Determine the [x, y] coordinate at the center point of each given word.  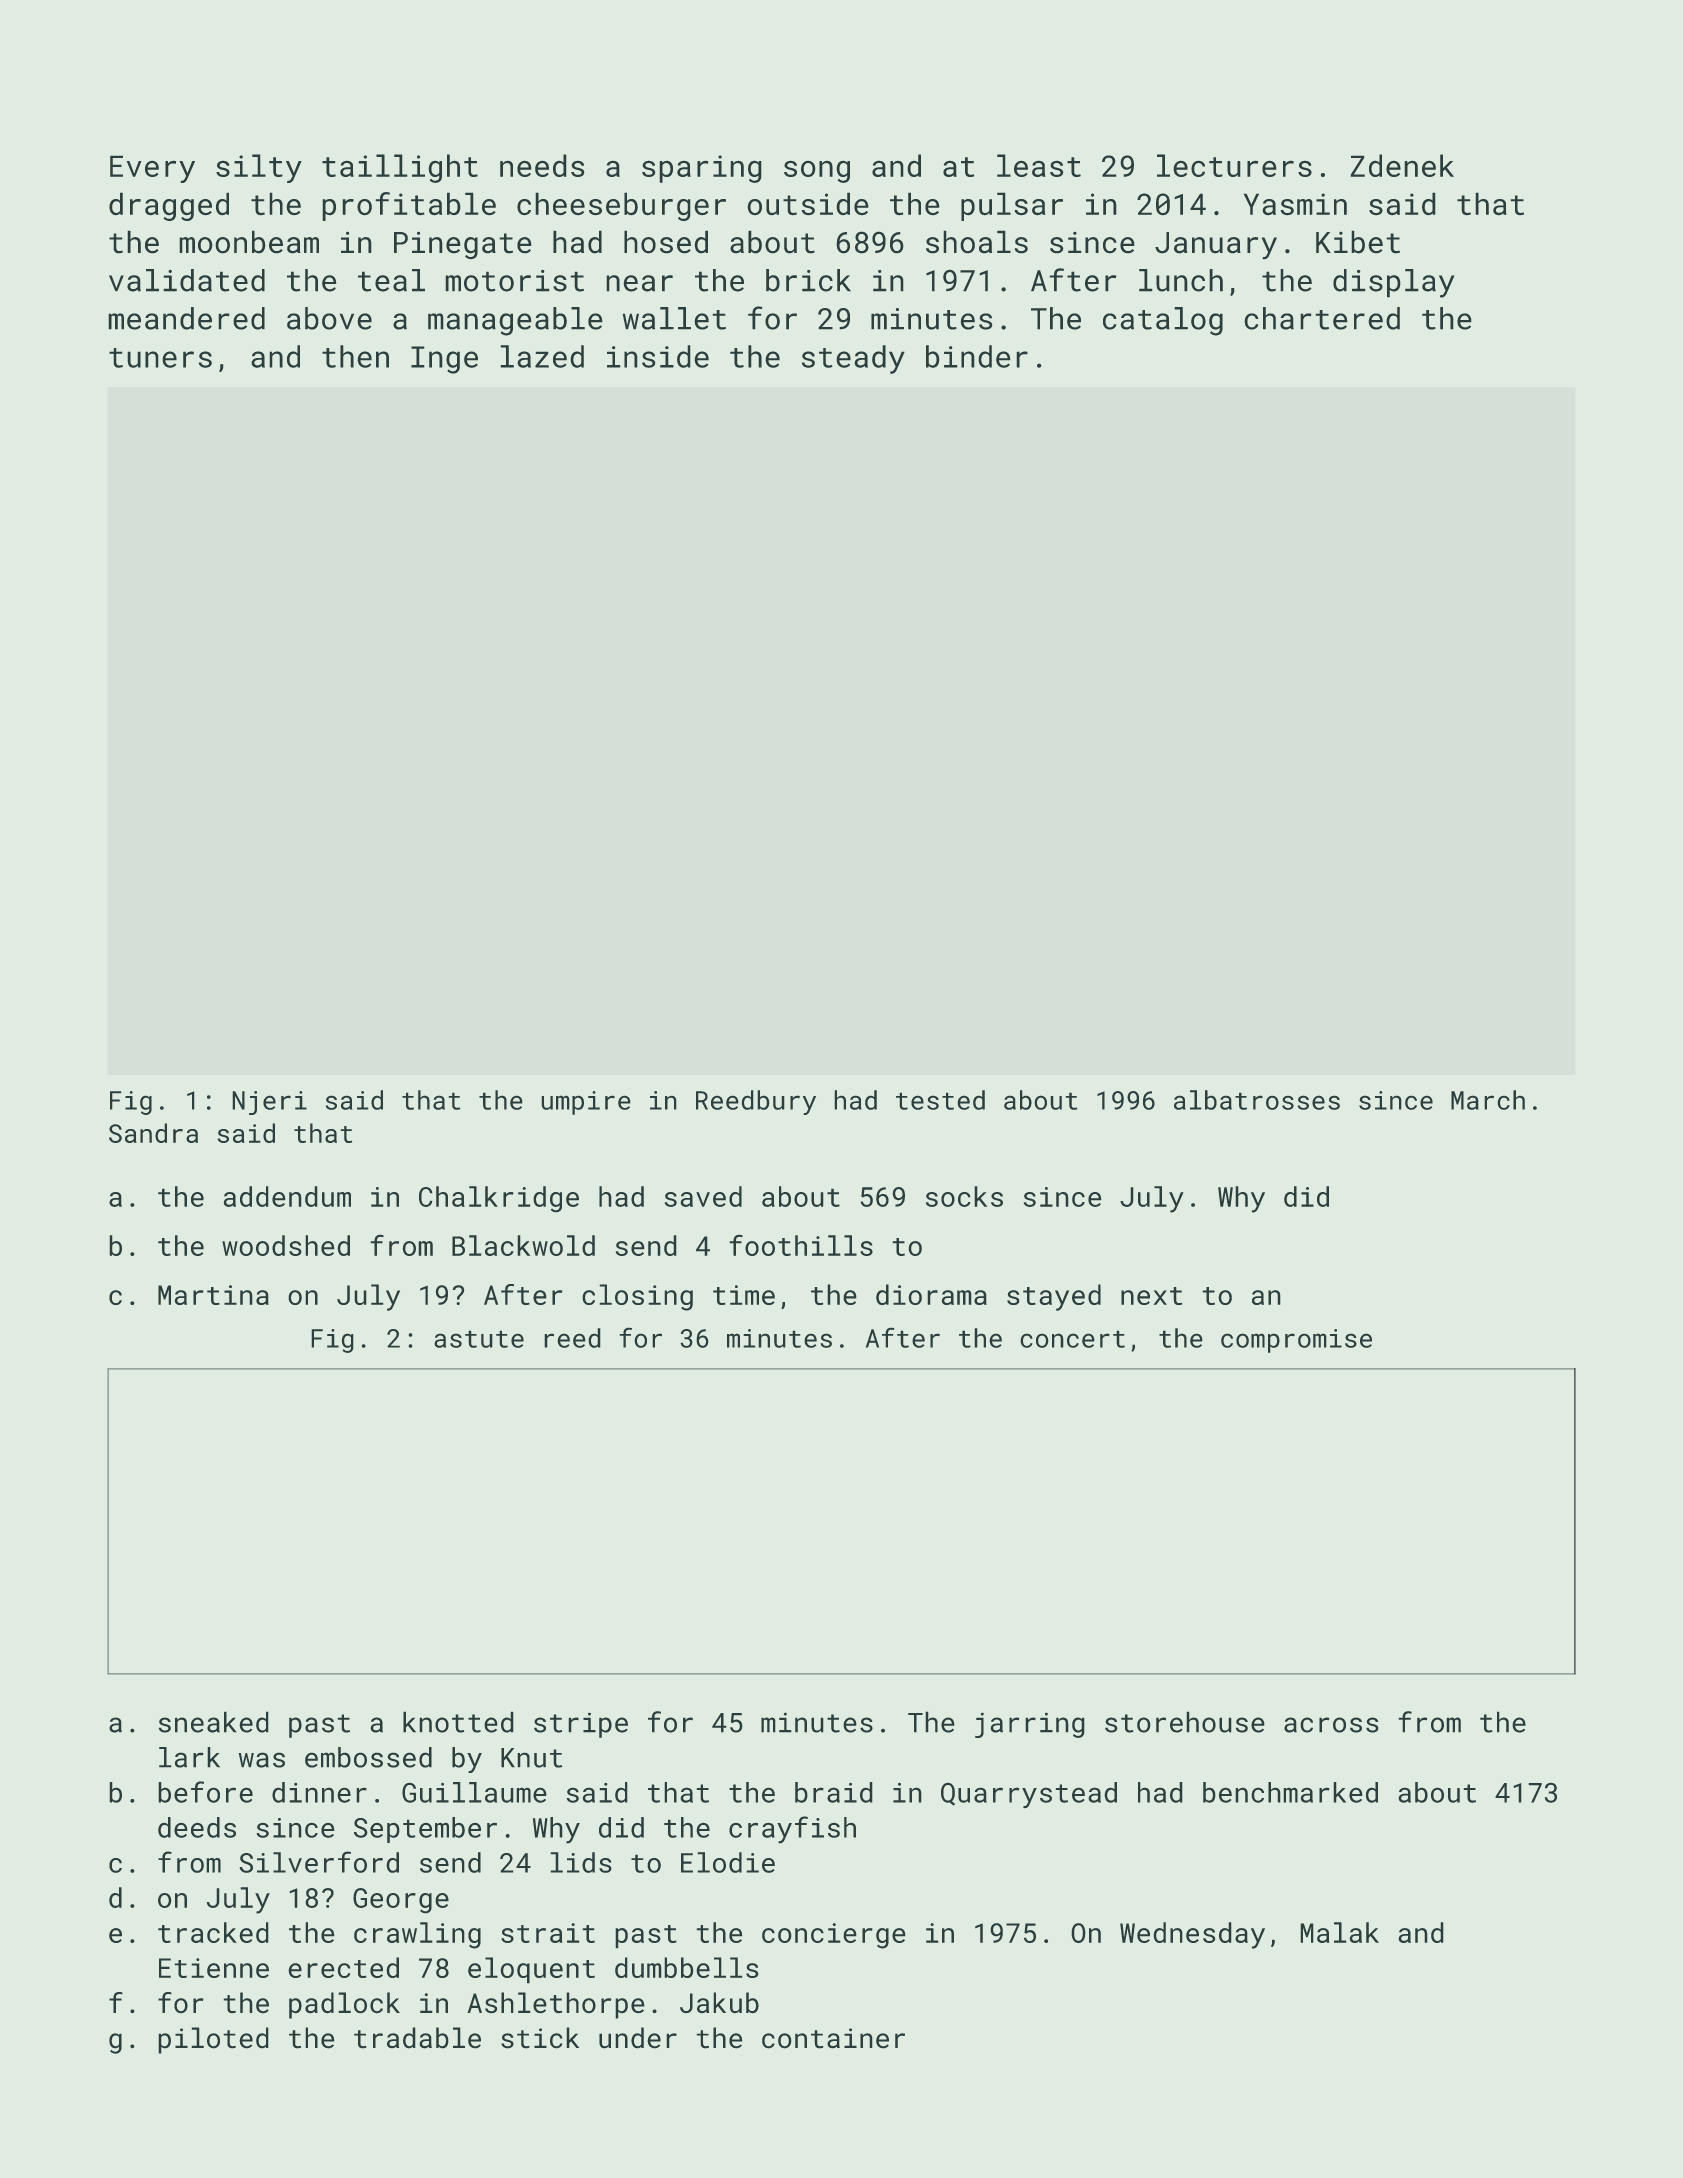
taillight [400, 168]
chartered [1322, 318]
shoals [977, 242]
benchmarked [1290, 1792]
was [262, 1760]
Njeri [269, 1103]
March [1488, 1100]
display [1393, 283]
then [355, 356]
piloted [213, 2040]
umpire [586, 1103]
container [833, 2038]
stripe [581, 1725]
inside [658, 356]
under [638, 2038]
